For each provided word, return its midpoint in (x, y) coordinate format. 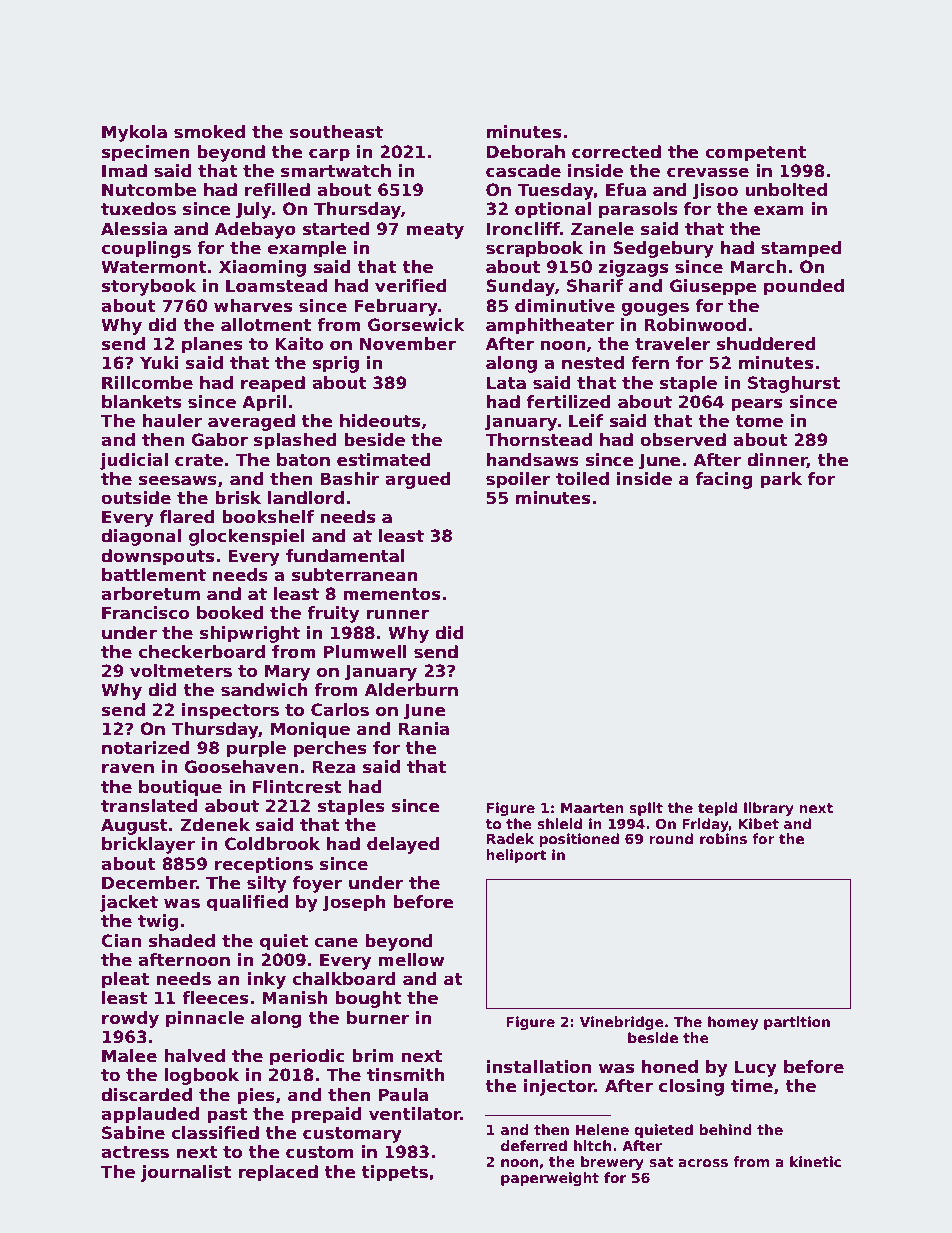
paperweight (550, 1179)
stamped (801, 249)
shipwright (250, 634)
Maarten (592, 808)
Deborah (526, 152)
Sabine (133, 1133)
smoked (209, 132)
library (769, 809)
